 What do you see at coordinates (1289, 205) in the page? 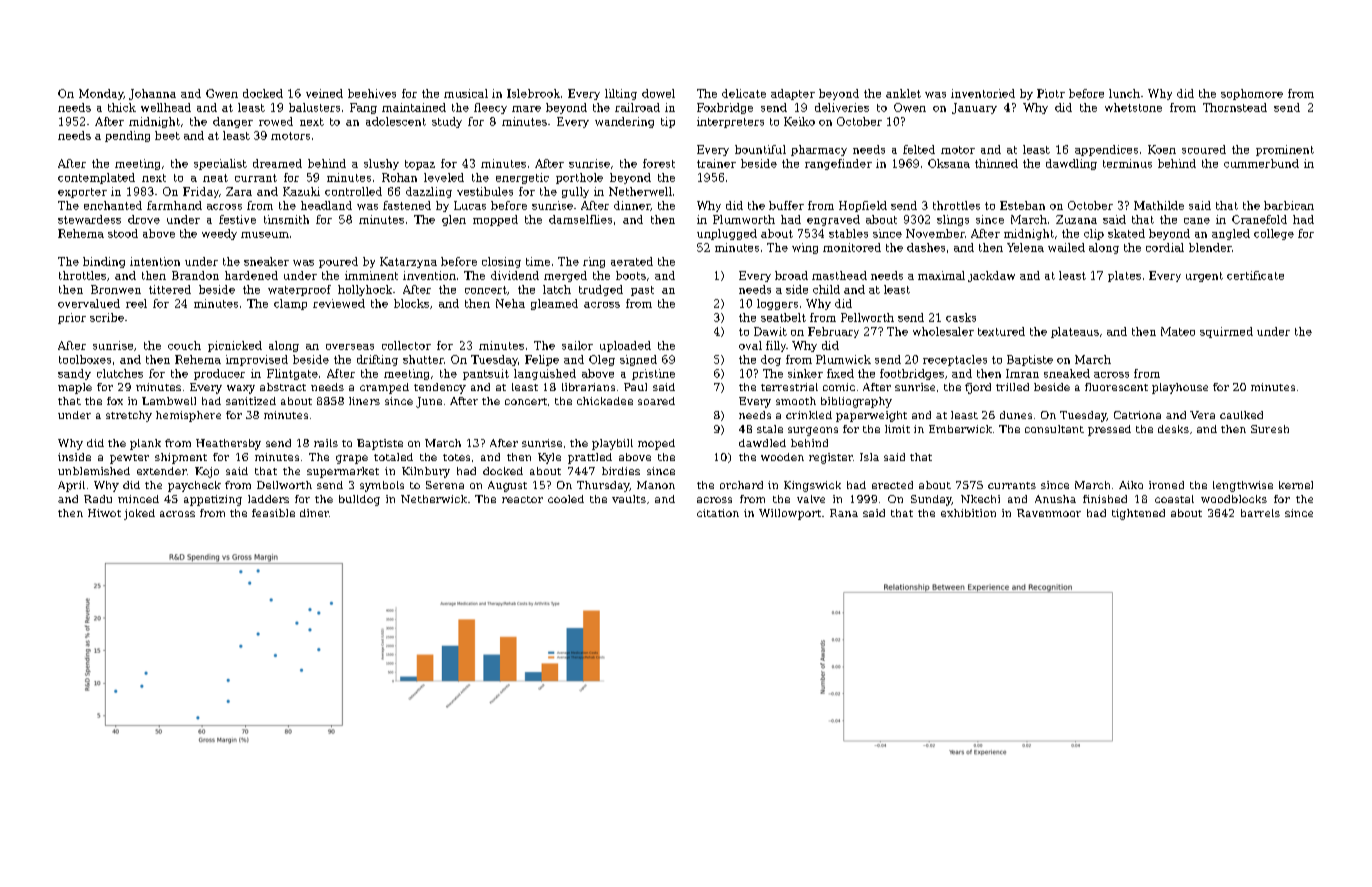
I see `barbican` at bounding box center [1289, 205].
